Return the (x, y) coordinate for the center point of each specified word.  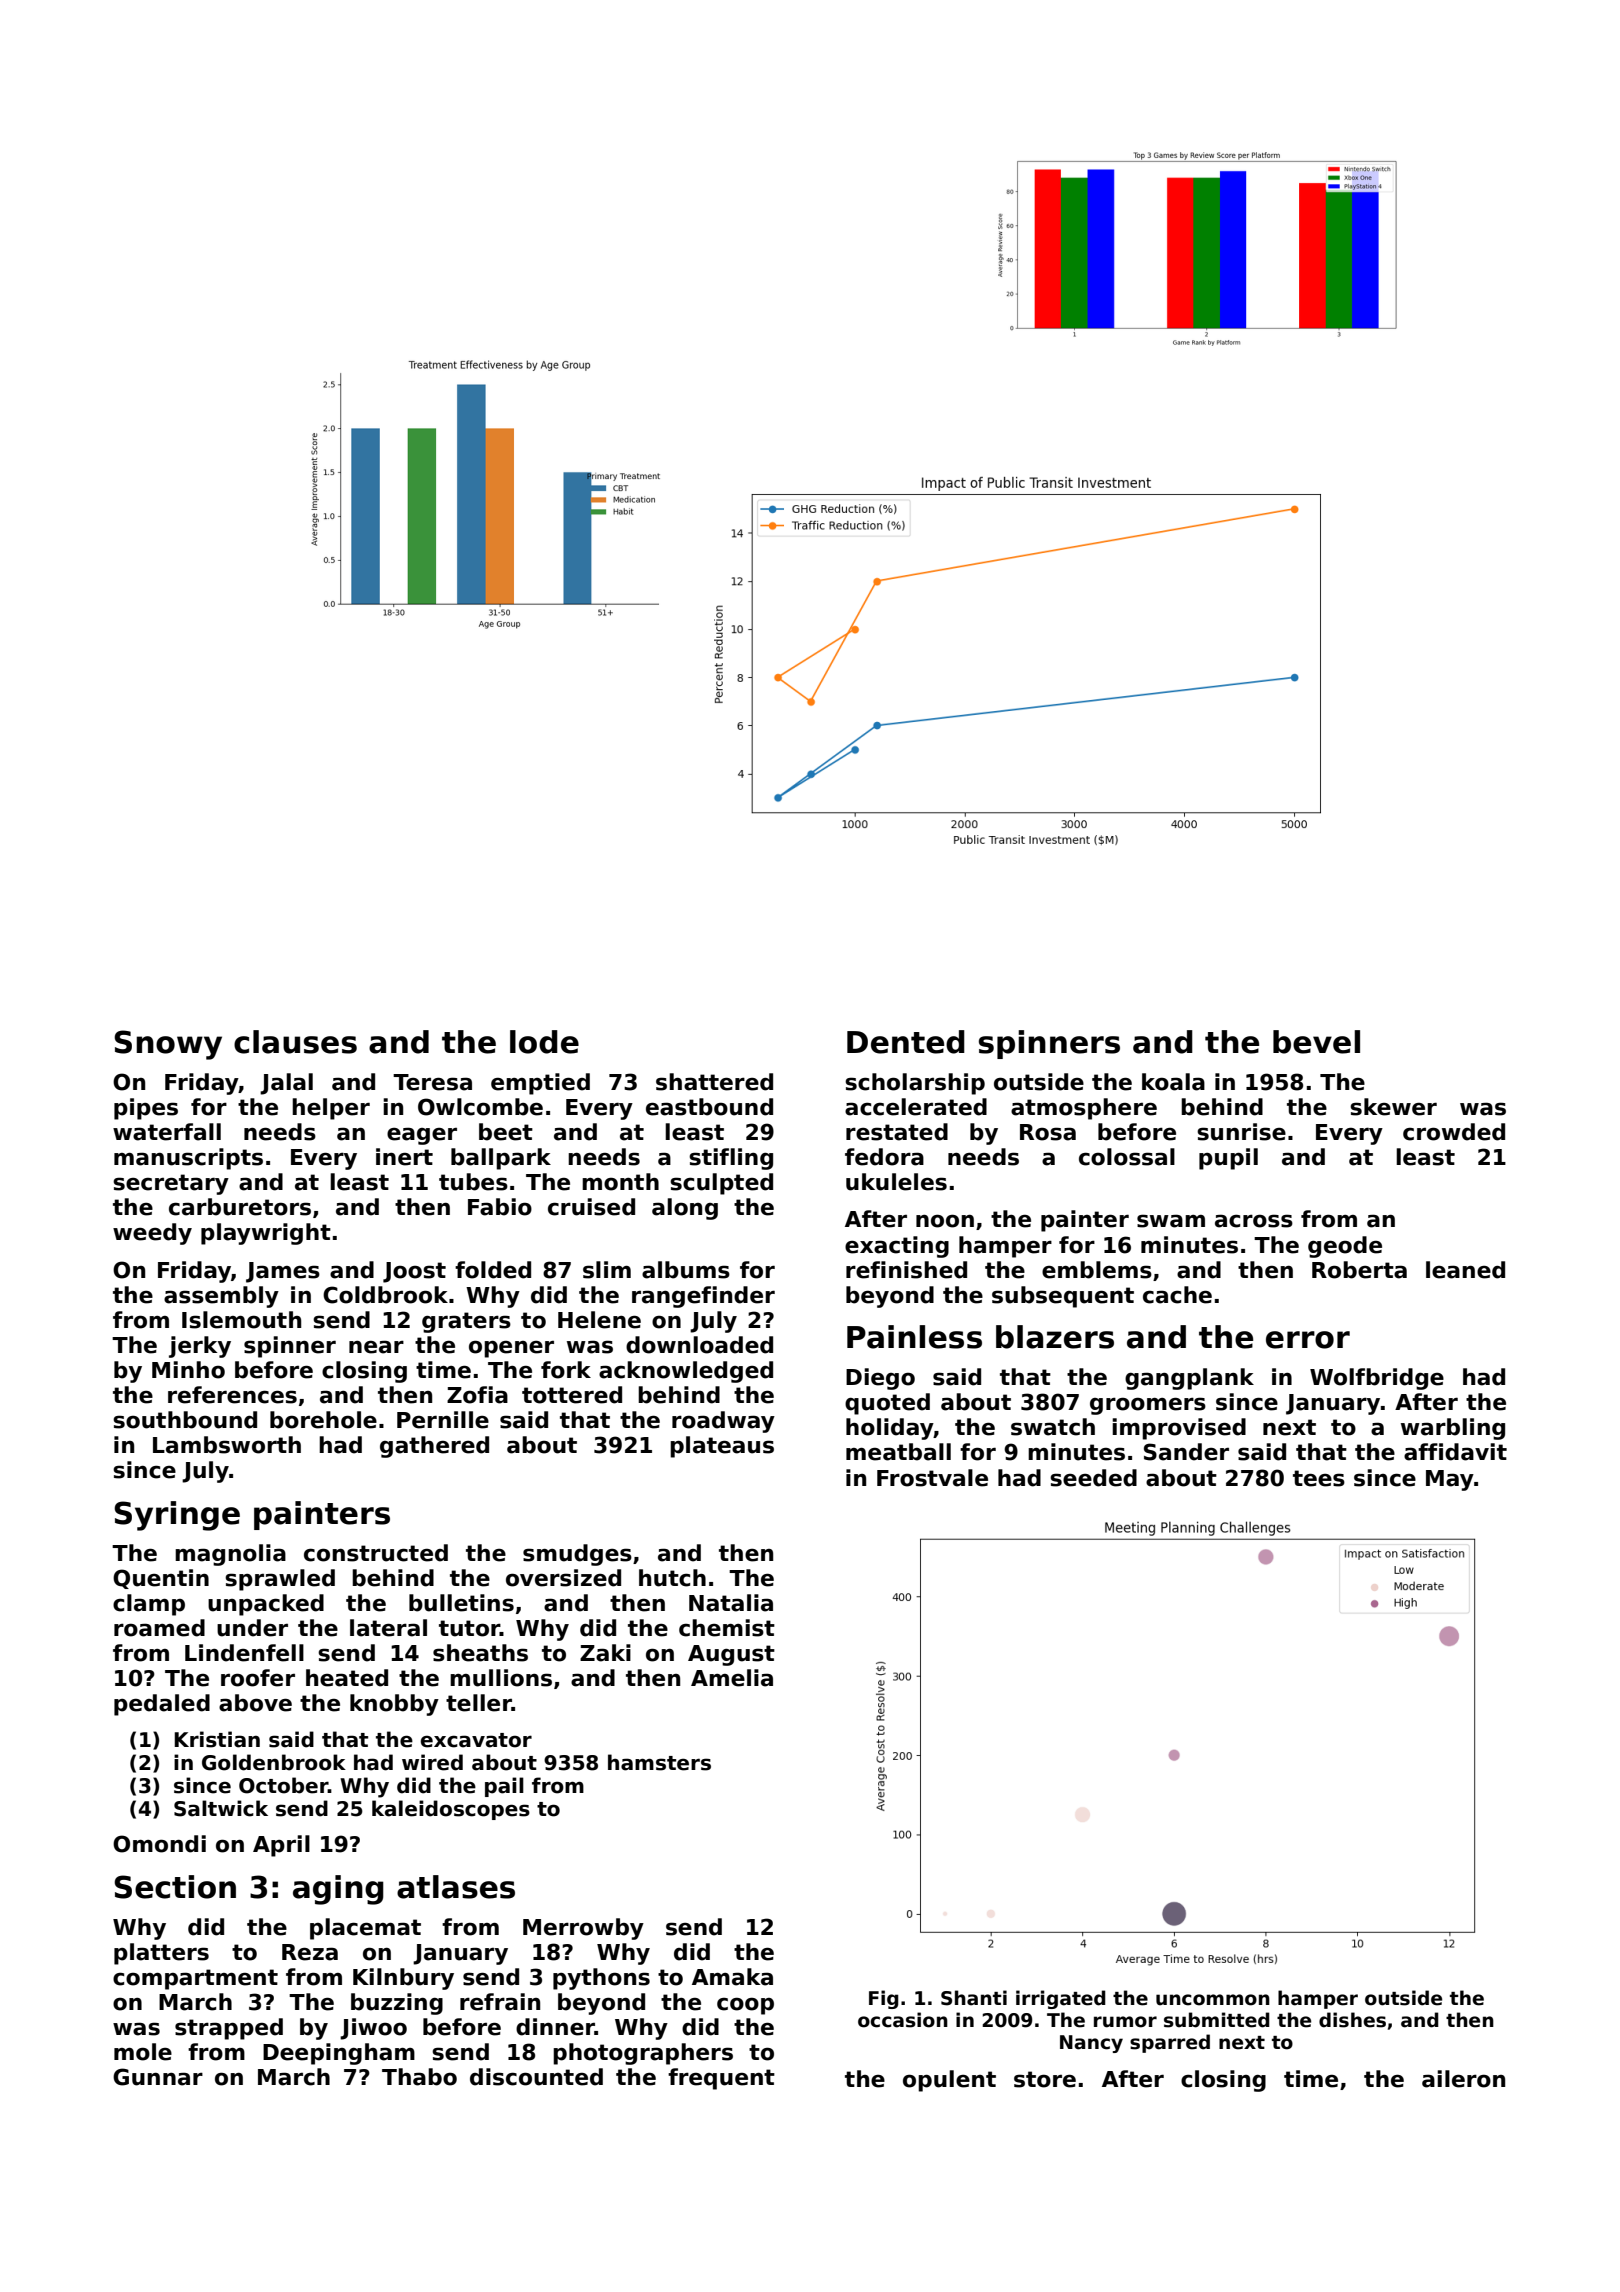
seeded (1093, 1478)
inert (404, 1157)
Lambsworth (227, 1445)
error (1308, 1340)
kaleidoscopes (451, 1810)
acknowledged (686, 1372)
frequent (721, 2079)
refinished (906, 1270)
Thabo (419, 2077)
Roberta (1359, 1270)
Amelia (732, 1678)
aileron (1463, 2079)
